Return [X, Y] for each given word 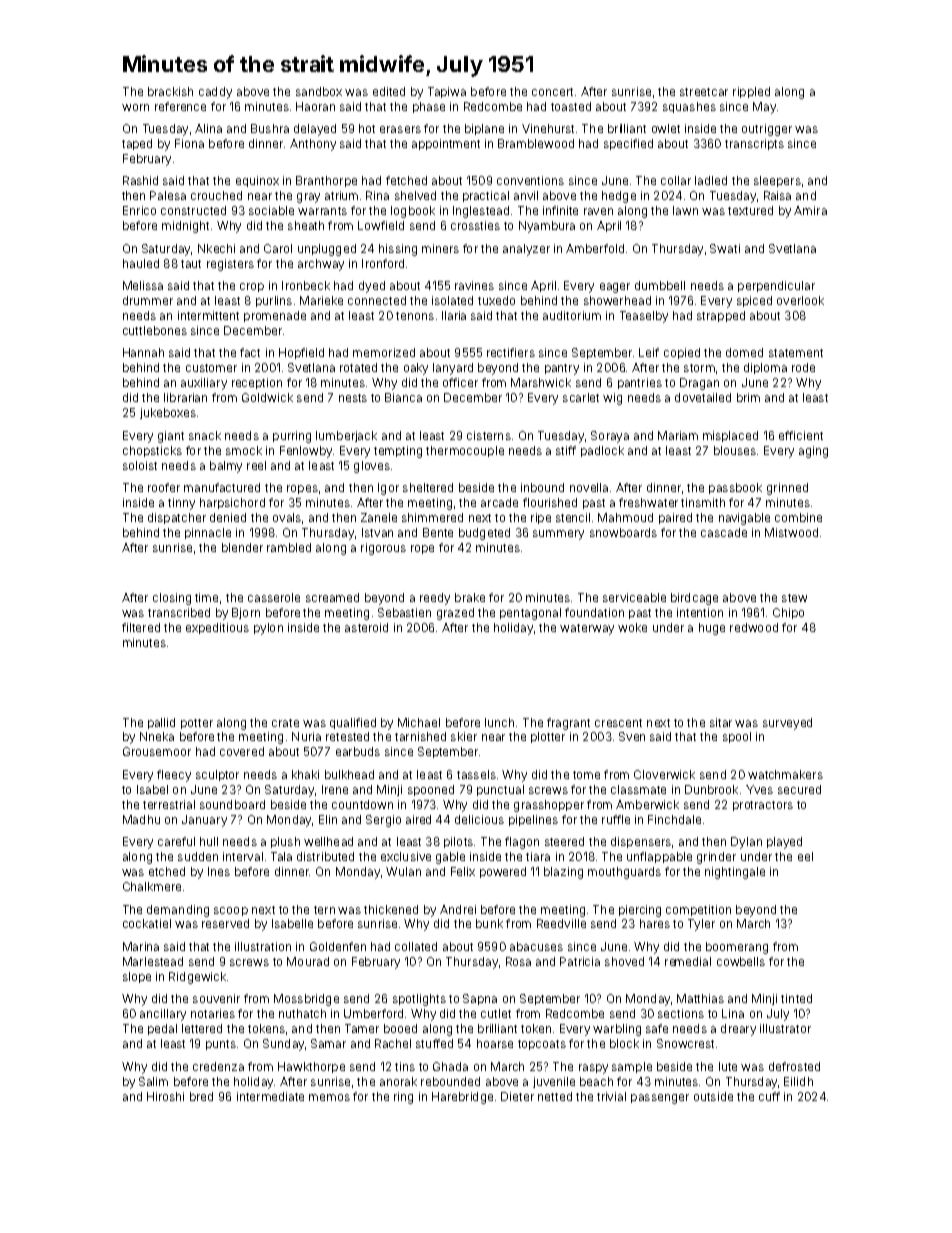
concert [552, 92]
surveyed [787, 724]
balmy [226, 467]
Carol [278, 248]
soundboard [232, 804]
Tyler [701, 925]
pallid [161, 723]
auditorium [572, 315]
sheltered [428, 487]
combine [798, 517]
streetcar [704, 92]
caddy [215, 93]
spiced [754, 301]
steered [564, 841]
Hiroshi [165, 1096]
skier [464, 736]
